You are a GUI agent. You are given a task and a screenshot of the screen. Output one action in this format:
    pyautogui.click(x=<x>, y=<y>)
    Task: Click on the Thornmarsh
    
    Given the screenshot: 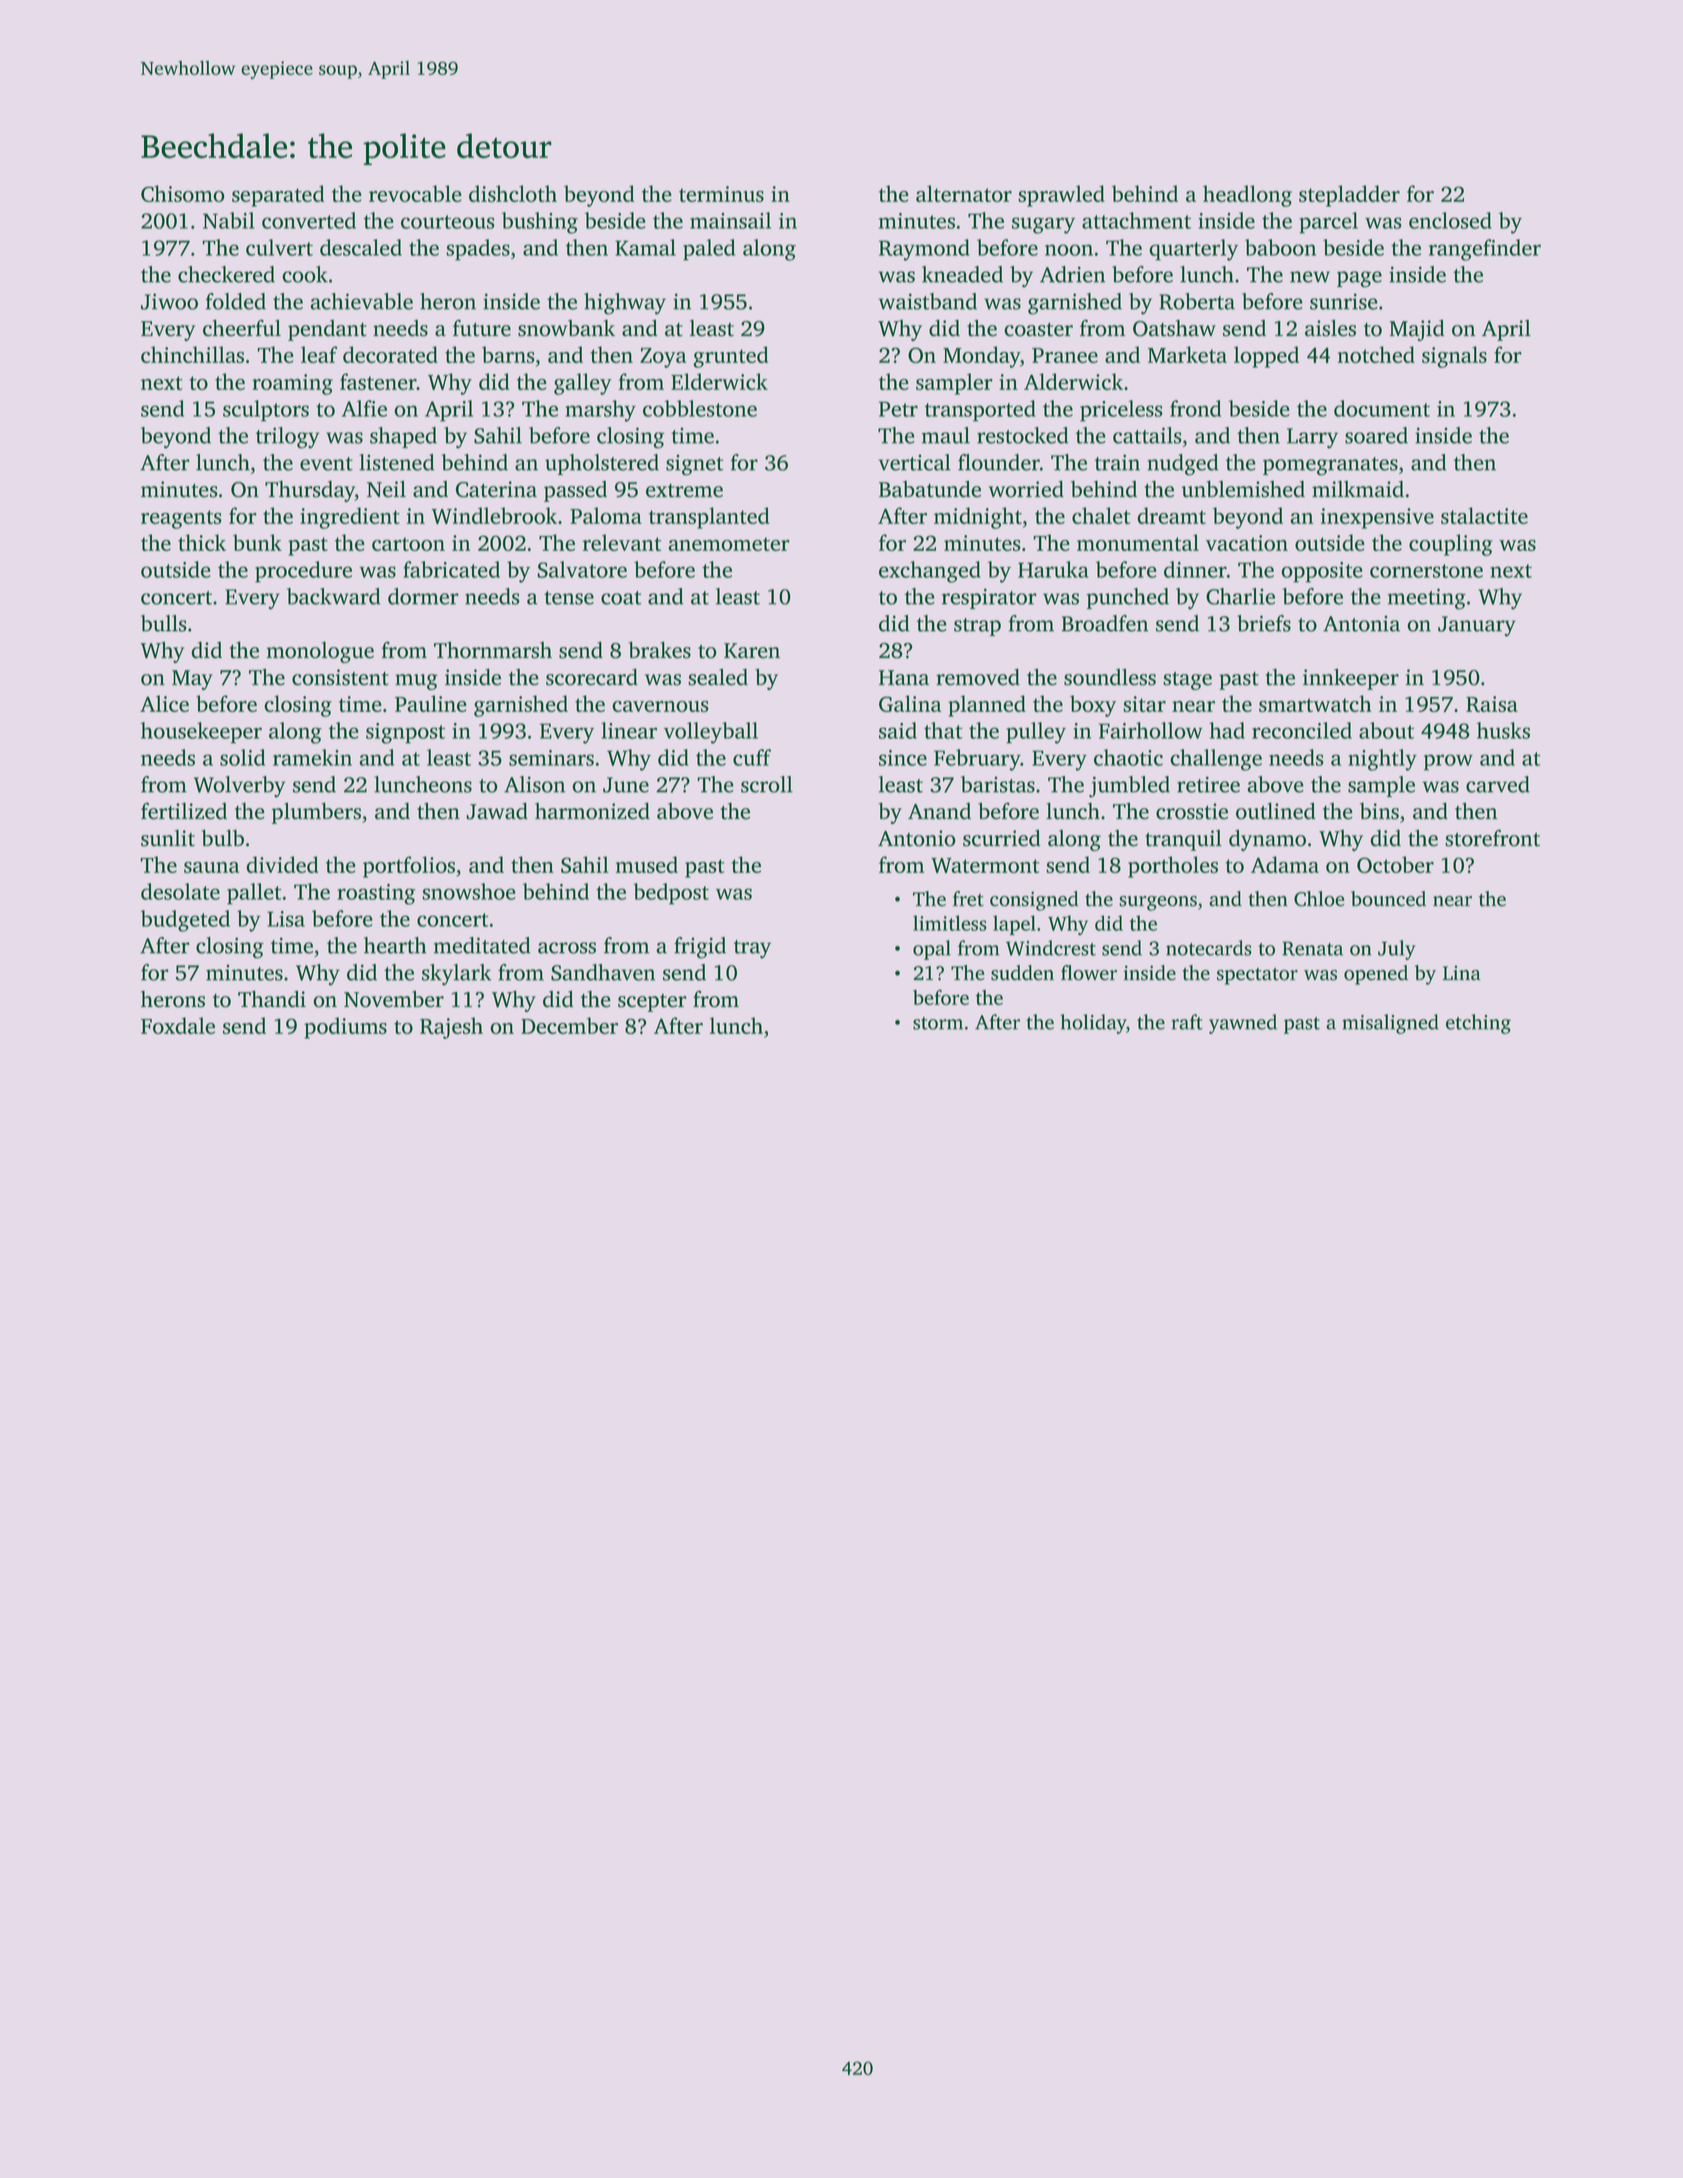 What is the action you would take?
    pyautogui.click(x=493, y=650)
